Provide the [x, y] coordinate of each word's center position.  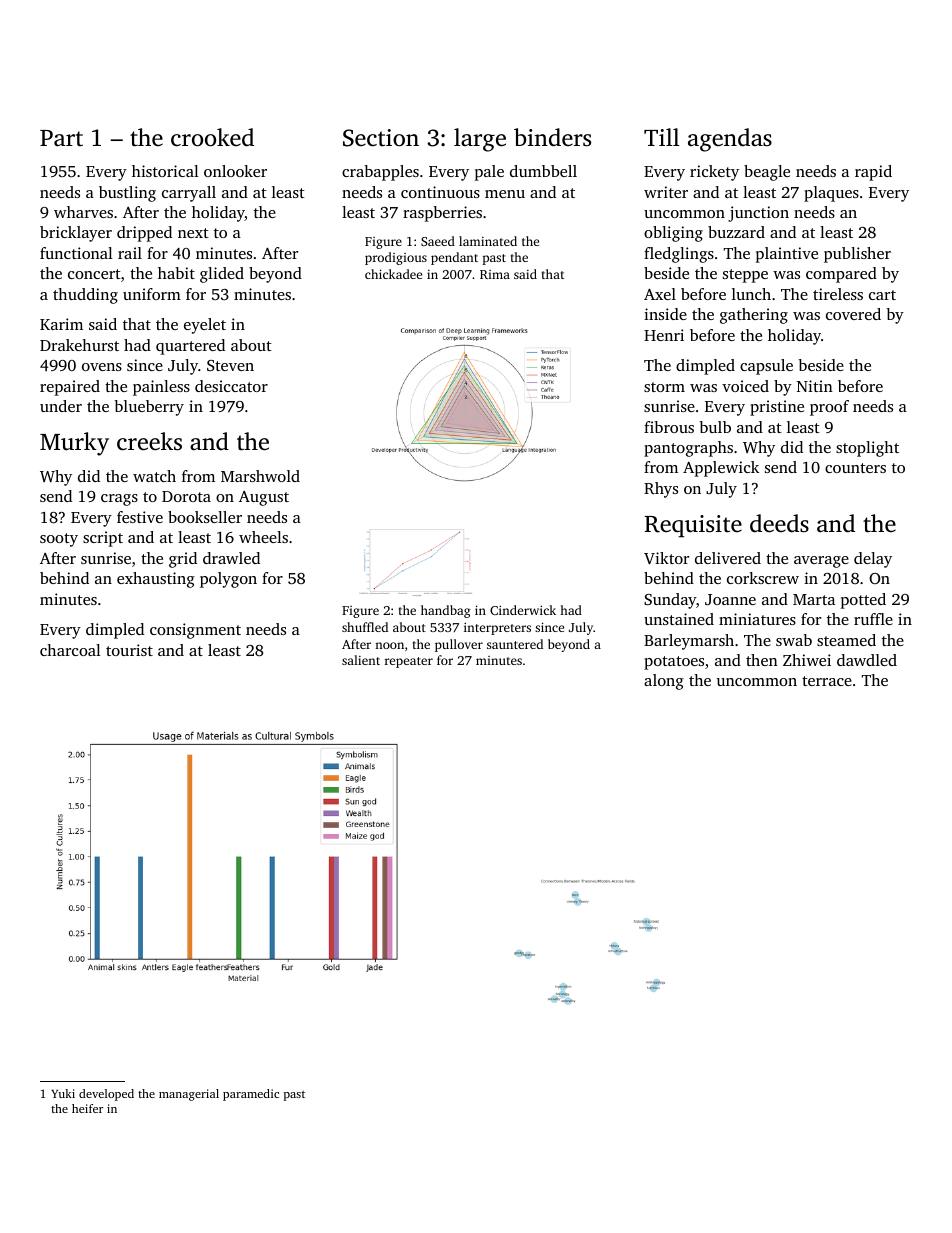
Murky [74, 444]
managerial [189, 1095]
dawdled [867, 660]
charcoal [70, 650]
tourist [129, 650]
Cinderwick [523, 610]
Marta [814, 599]
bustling [127, 194]
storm [664, 387]
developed [106, 1095]
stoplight [867, 449]
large [480, 140]
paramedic [251, 1095]
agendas [730, 140]
